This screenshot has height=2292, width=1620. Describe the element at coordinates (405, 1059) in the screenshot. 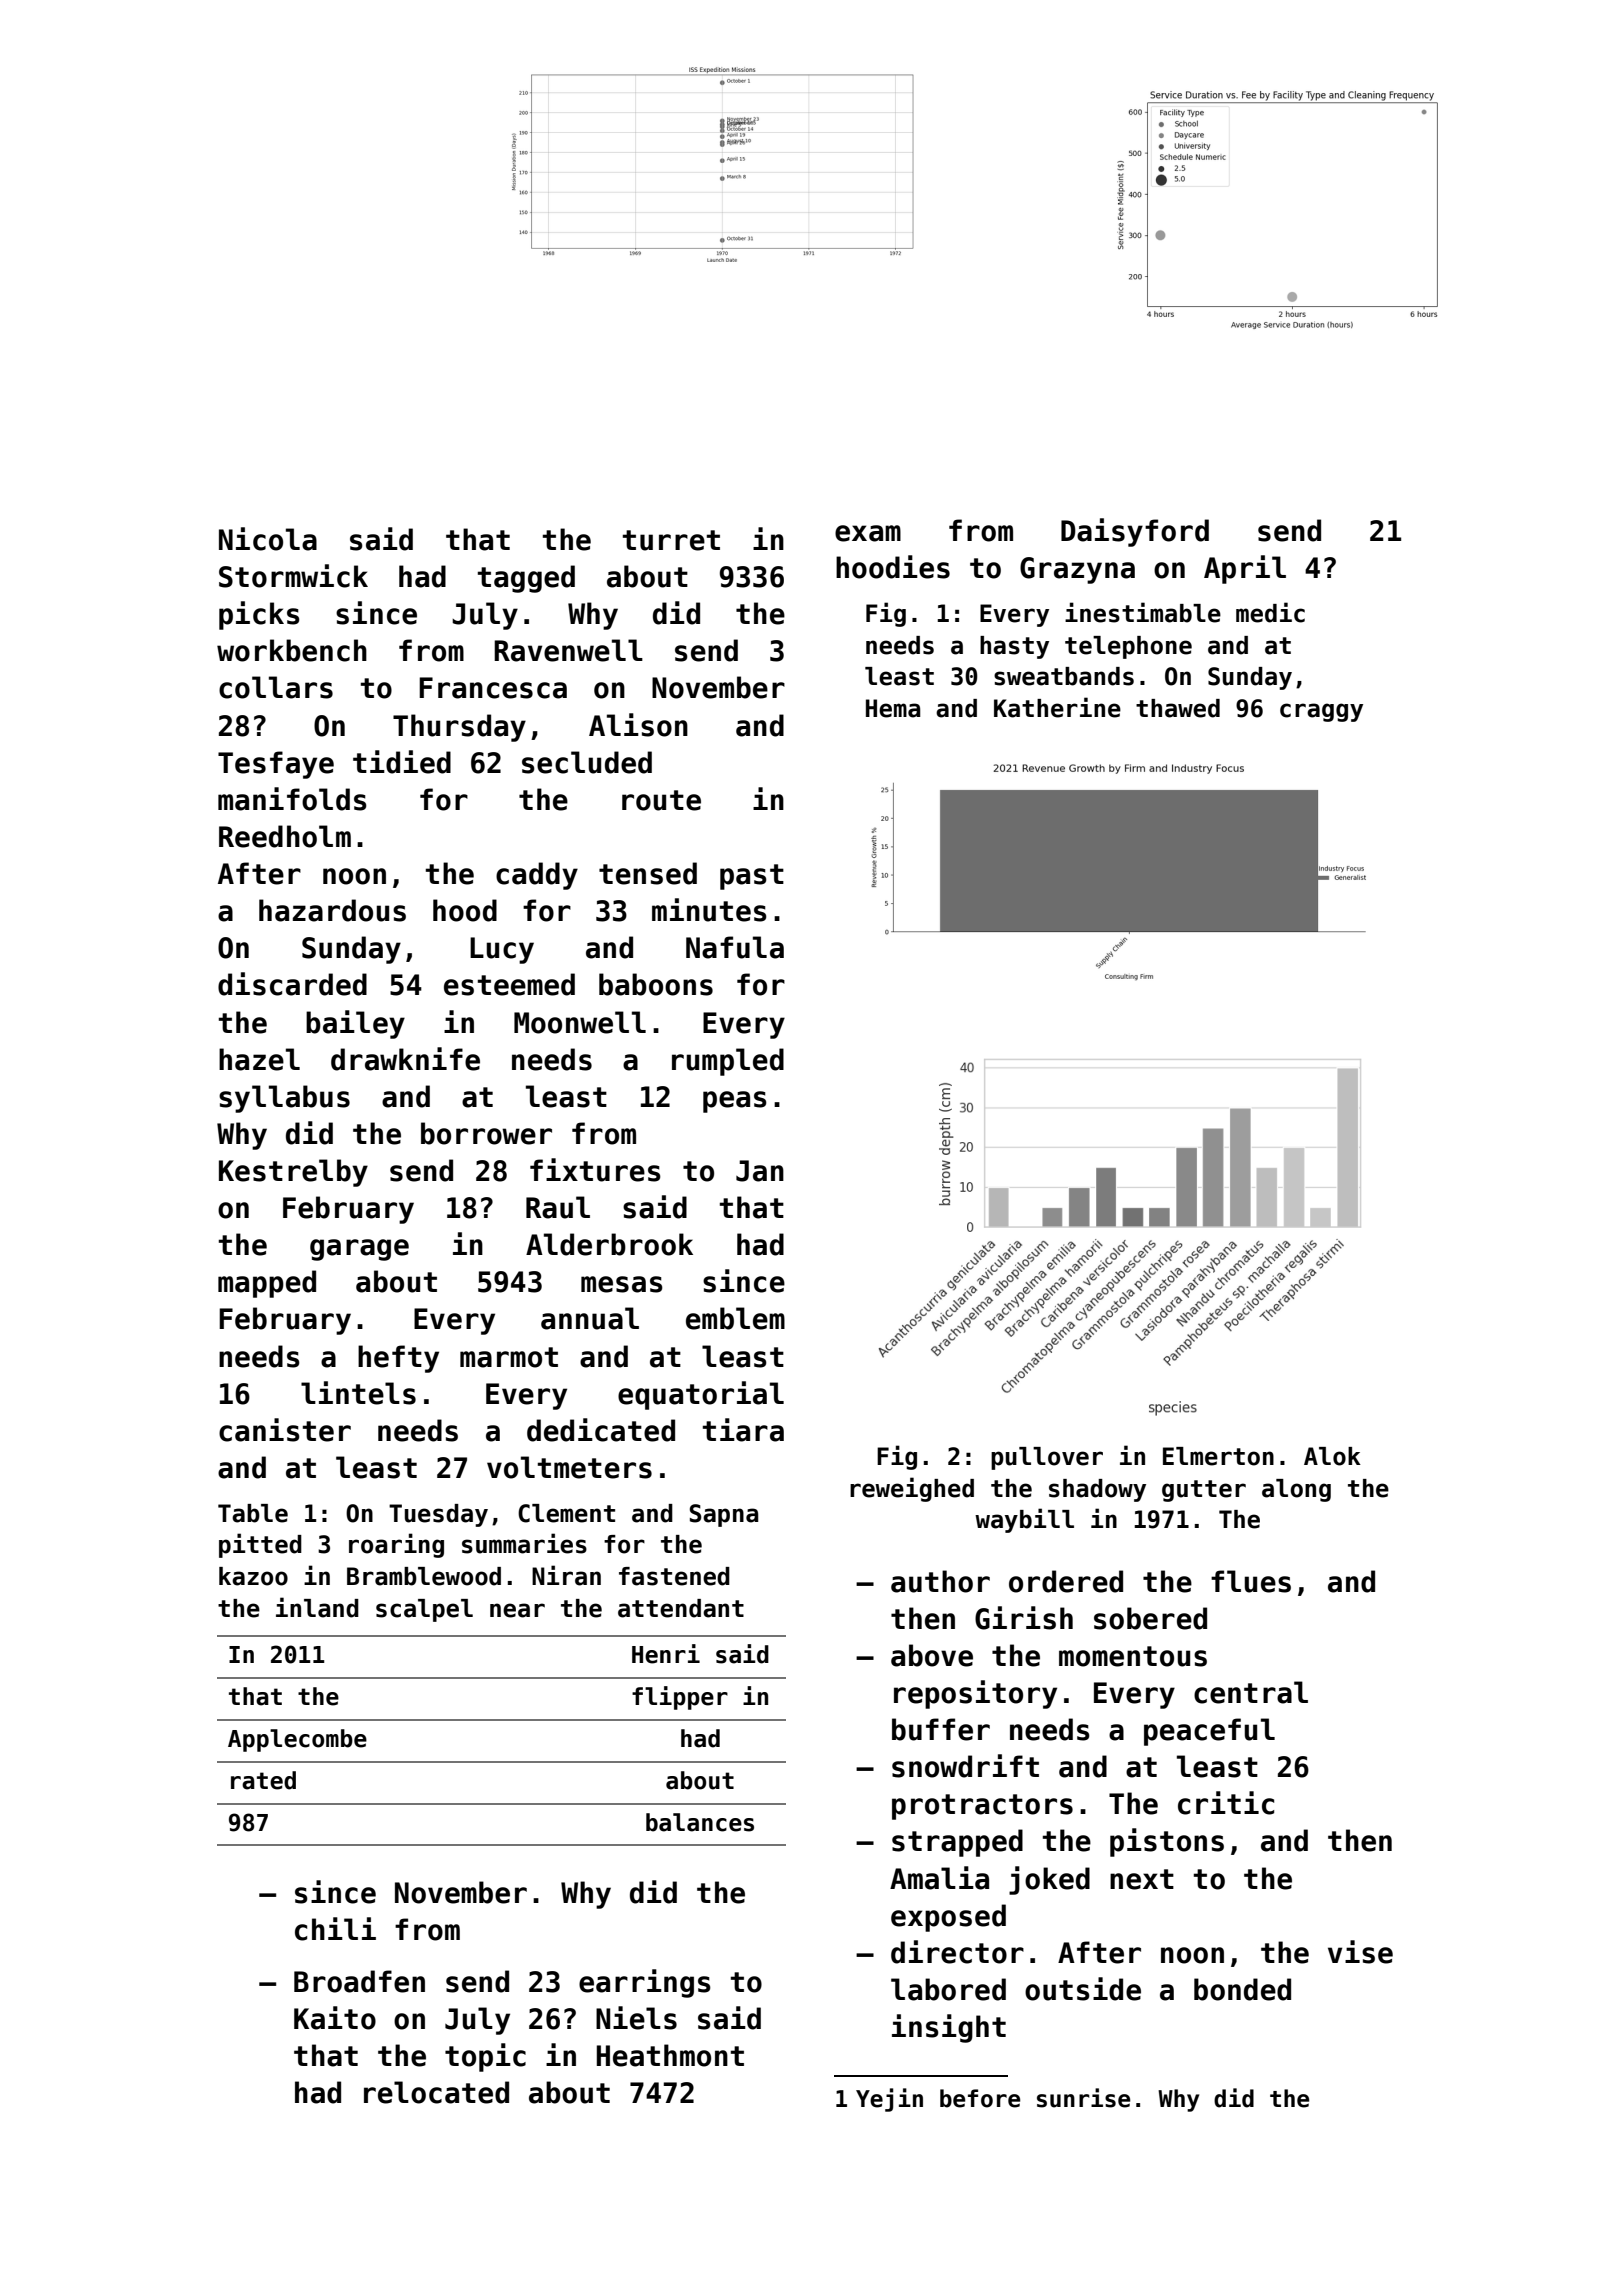

I see `drawknife` at that location.
